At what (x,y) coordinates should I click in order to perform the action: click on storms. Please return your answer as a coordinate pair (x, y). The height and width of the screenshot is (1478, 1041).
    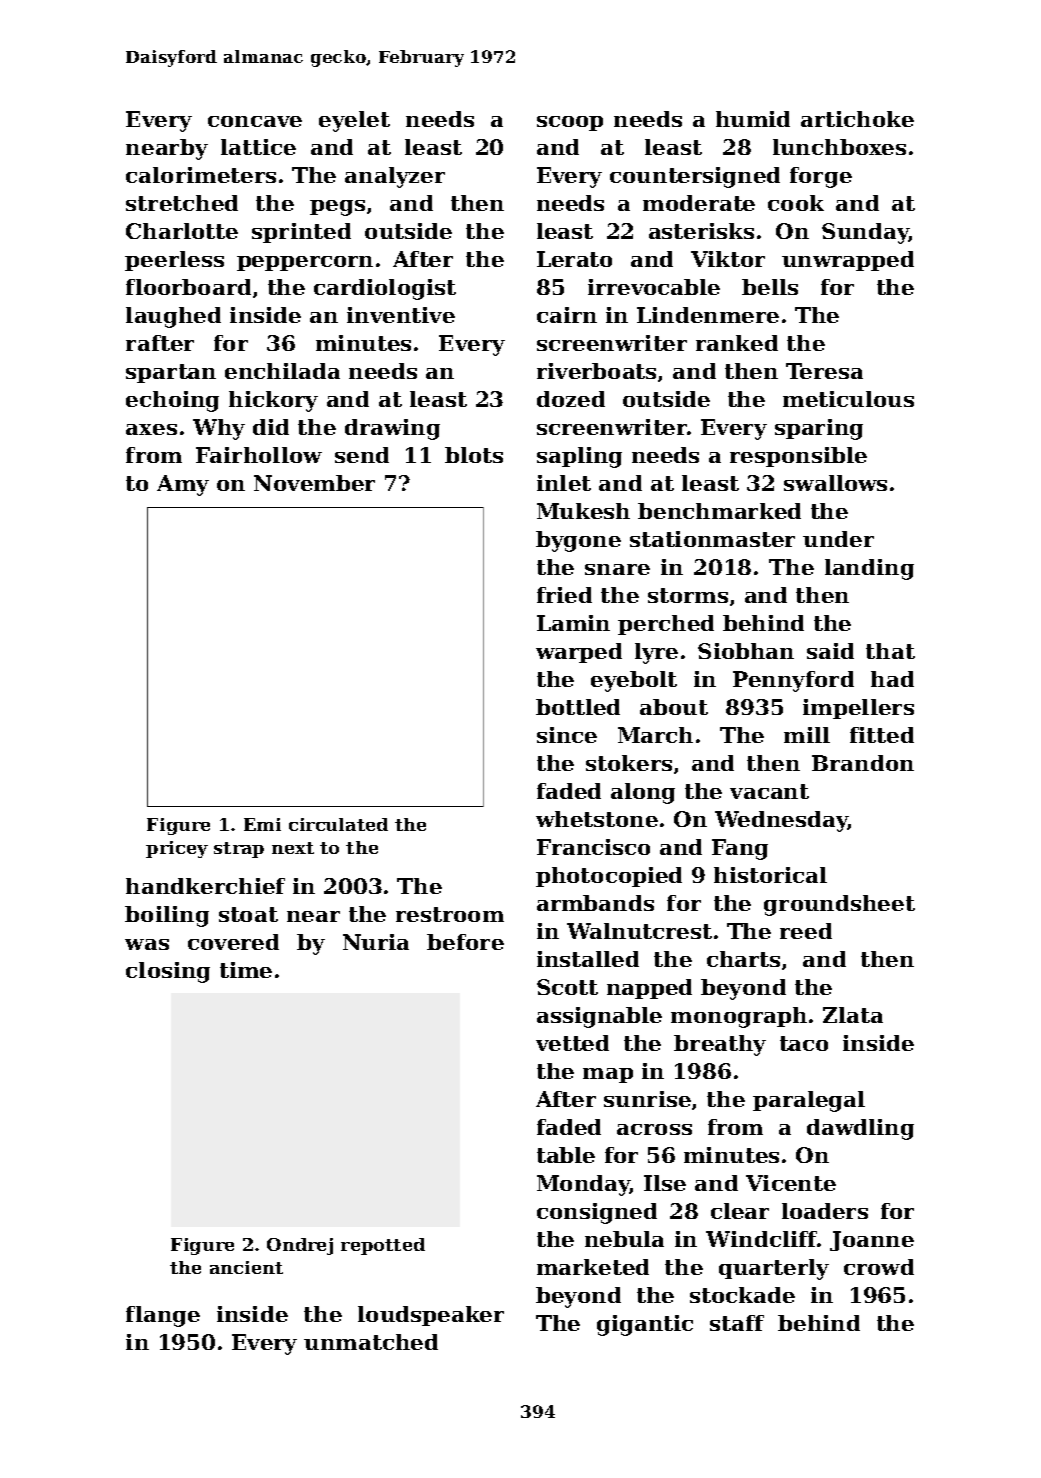
    Looking at the image, I should click on (688, 595).
